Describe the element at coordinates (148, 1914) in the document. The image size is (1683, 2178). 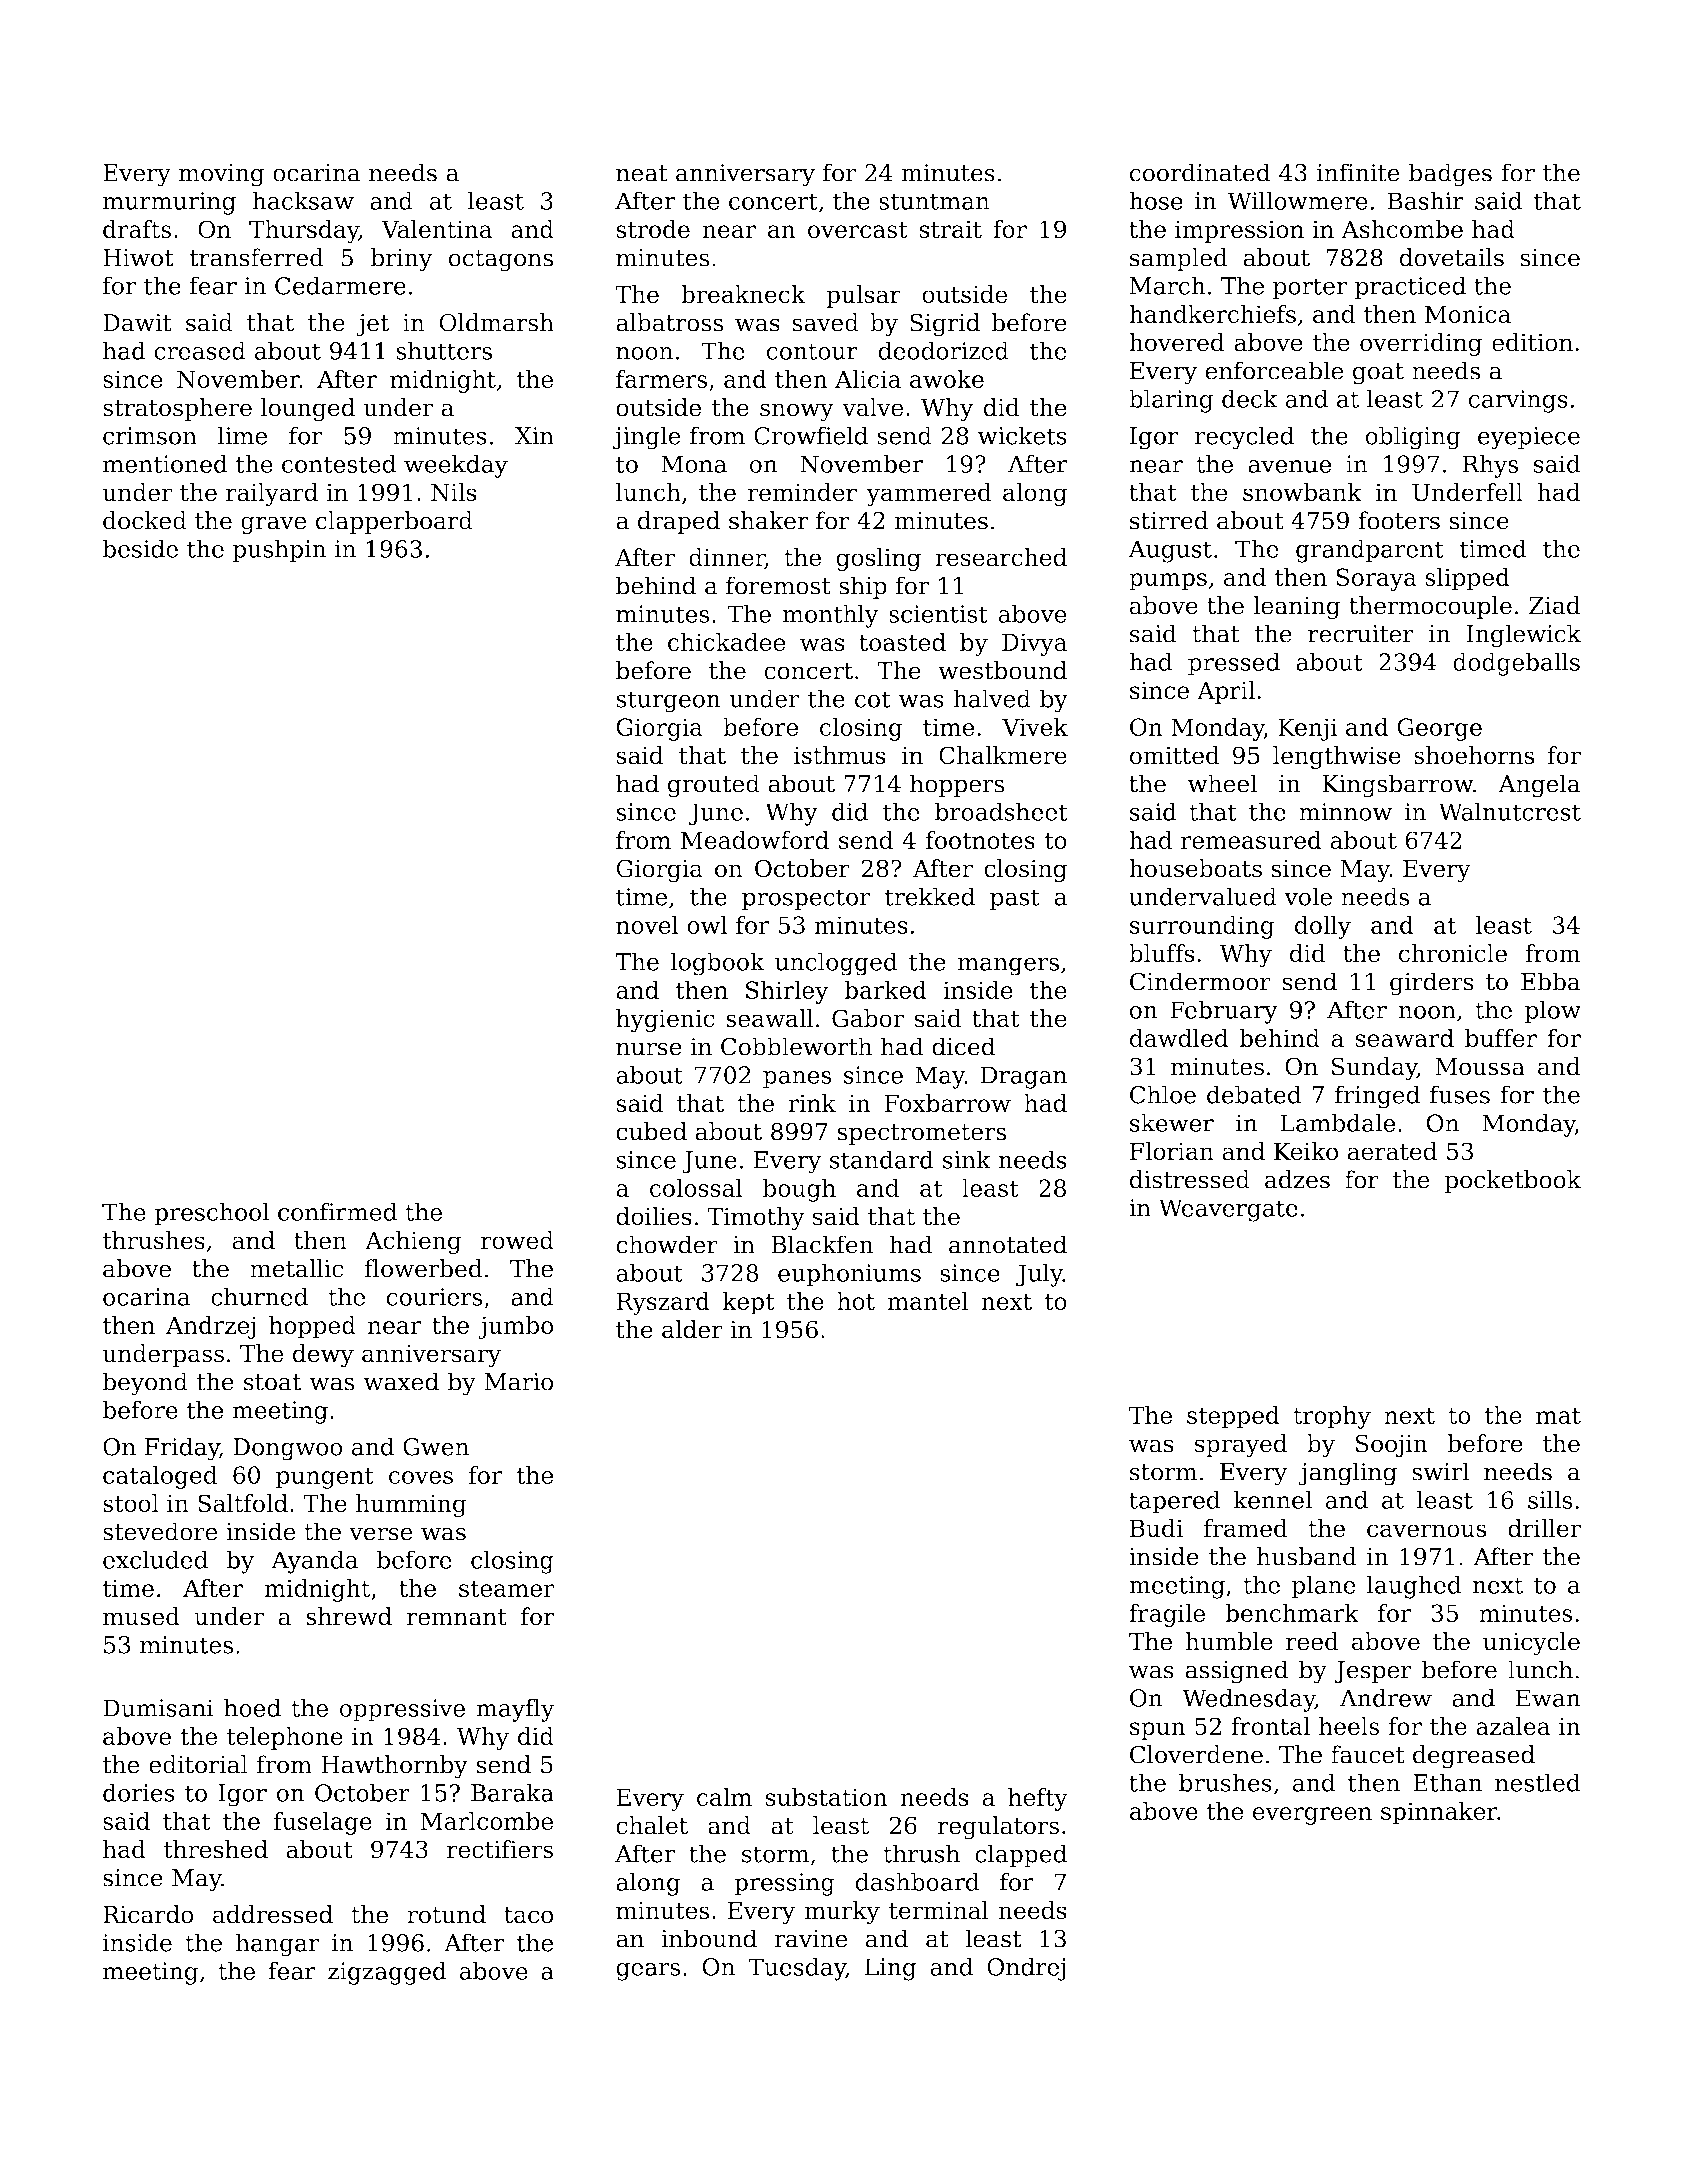
I see `Ricardo` at that location.
